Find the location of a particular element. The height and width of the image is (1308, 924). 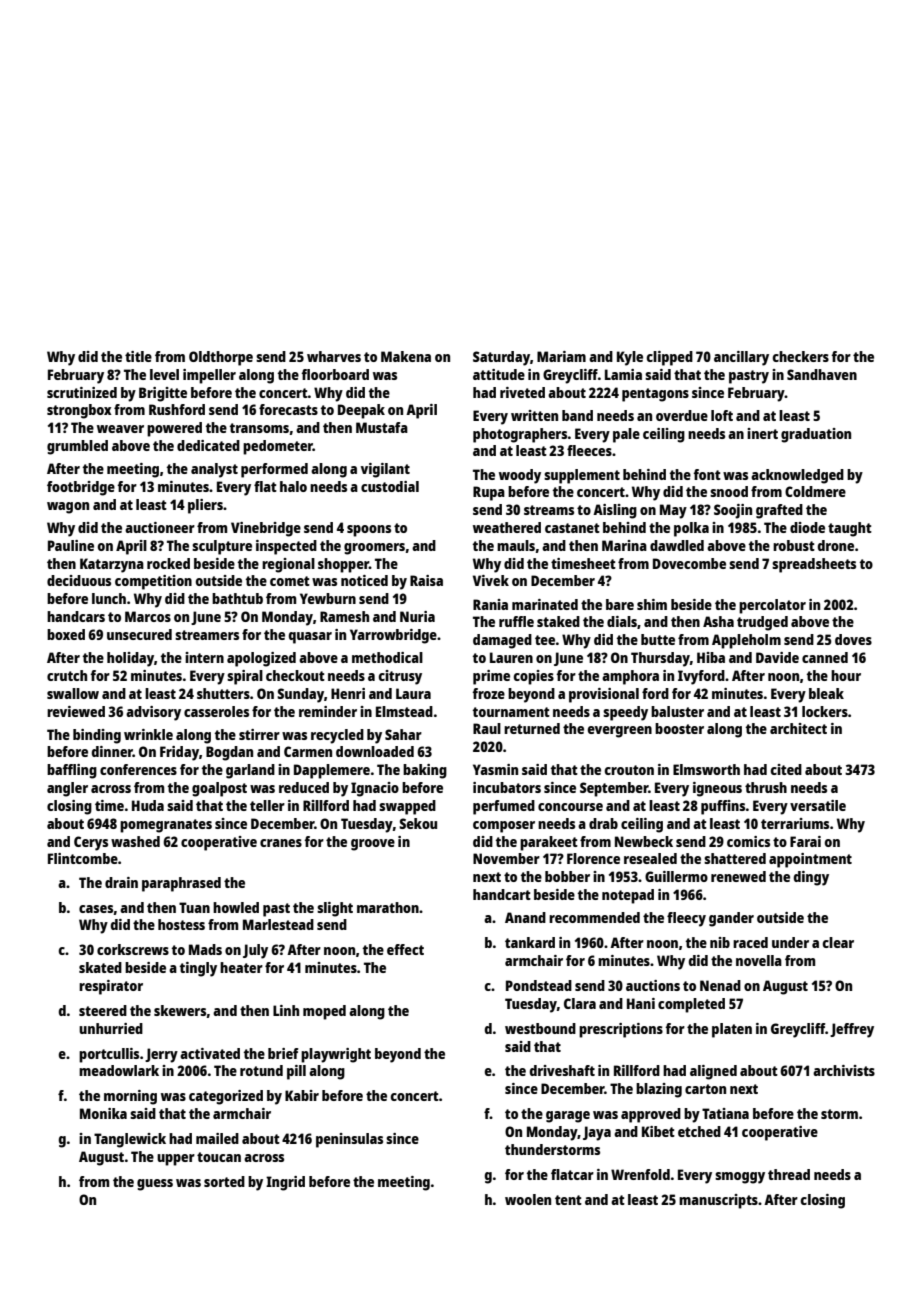

manuscripts is located at coordinates (718, 1201).
